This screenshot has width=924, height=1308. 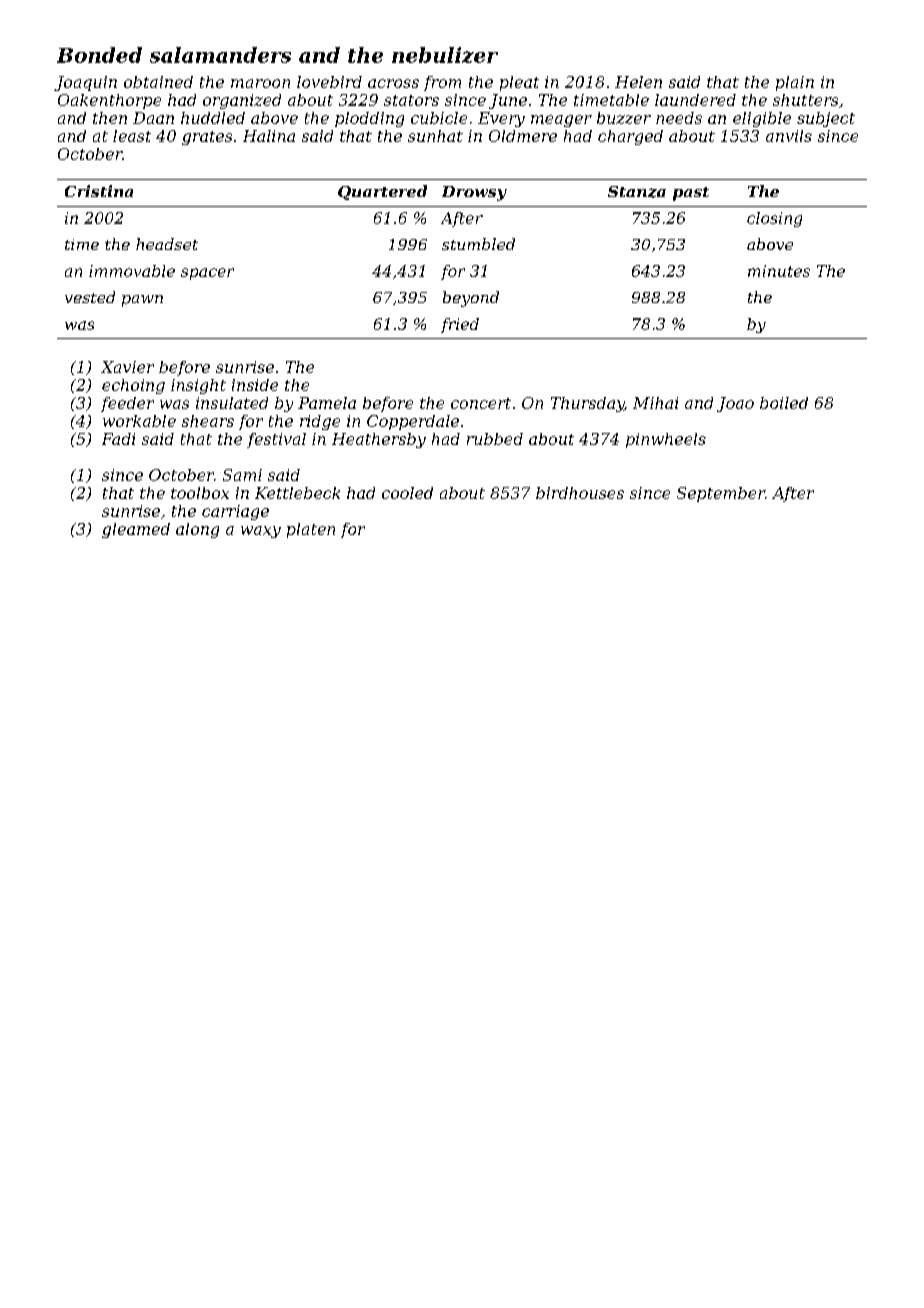 I want to click on plain, so click(x=795, y=83).
